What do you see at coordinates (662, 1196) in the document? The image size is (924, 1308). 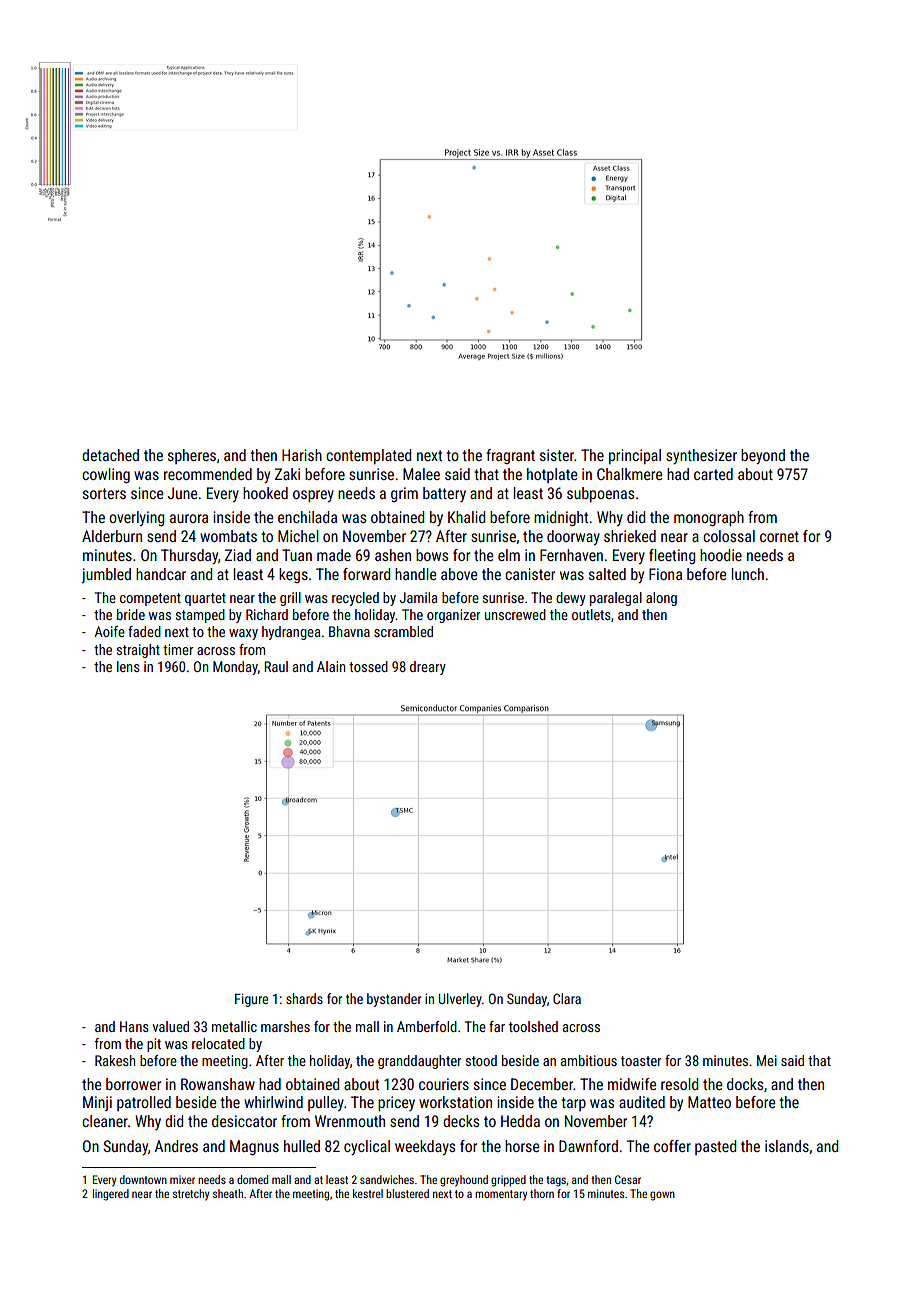 I see `gown` at bounding box center [662, 1196].
